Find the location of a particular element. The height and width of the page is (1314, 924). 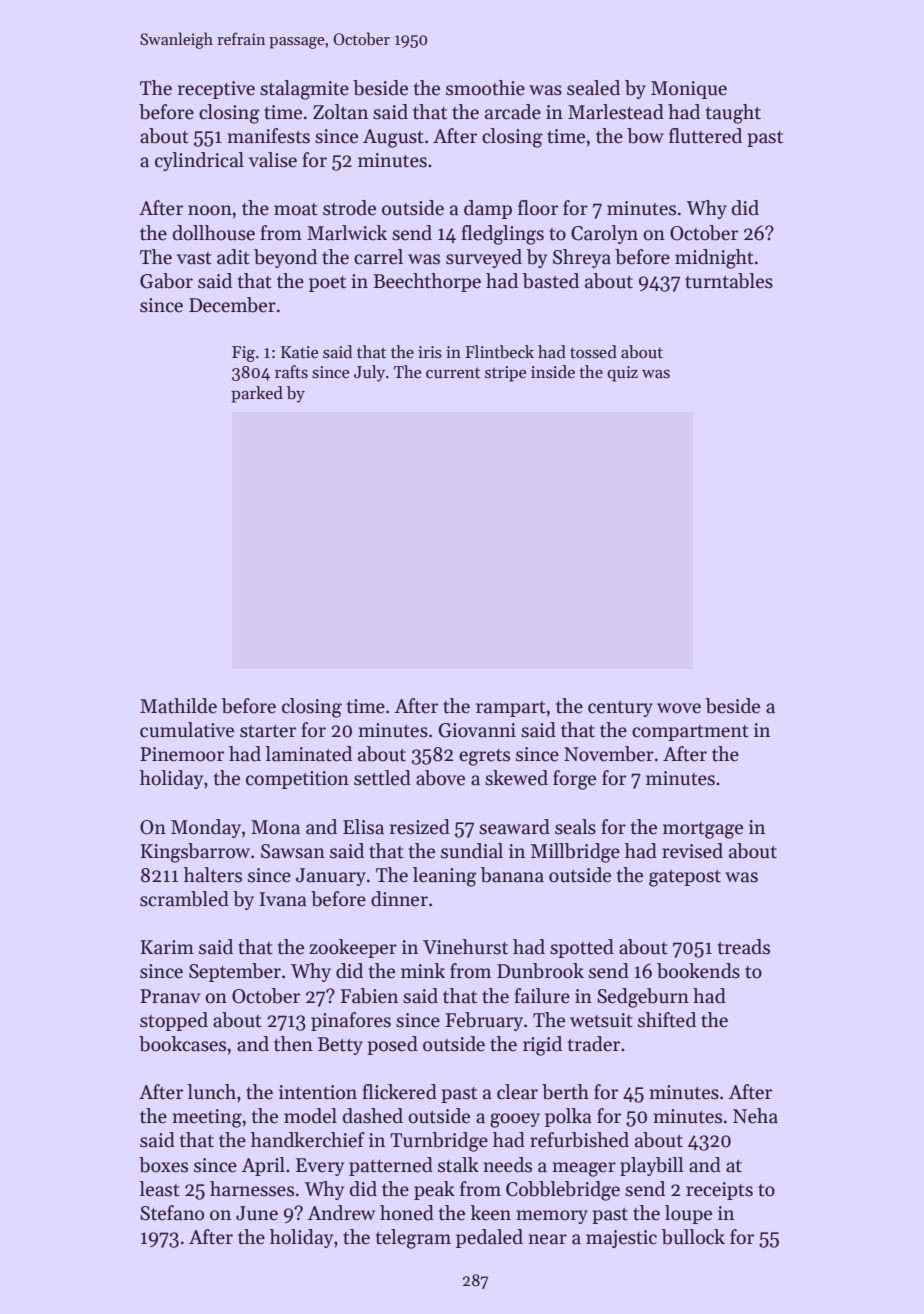

Mathilde is located at coordinates (178, 706).
